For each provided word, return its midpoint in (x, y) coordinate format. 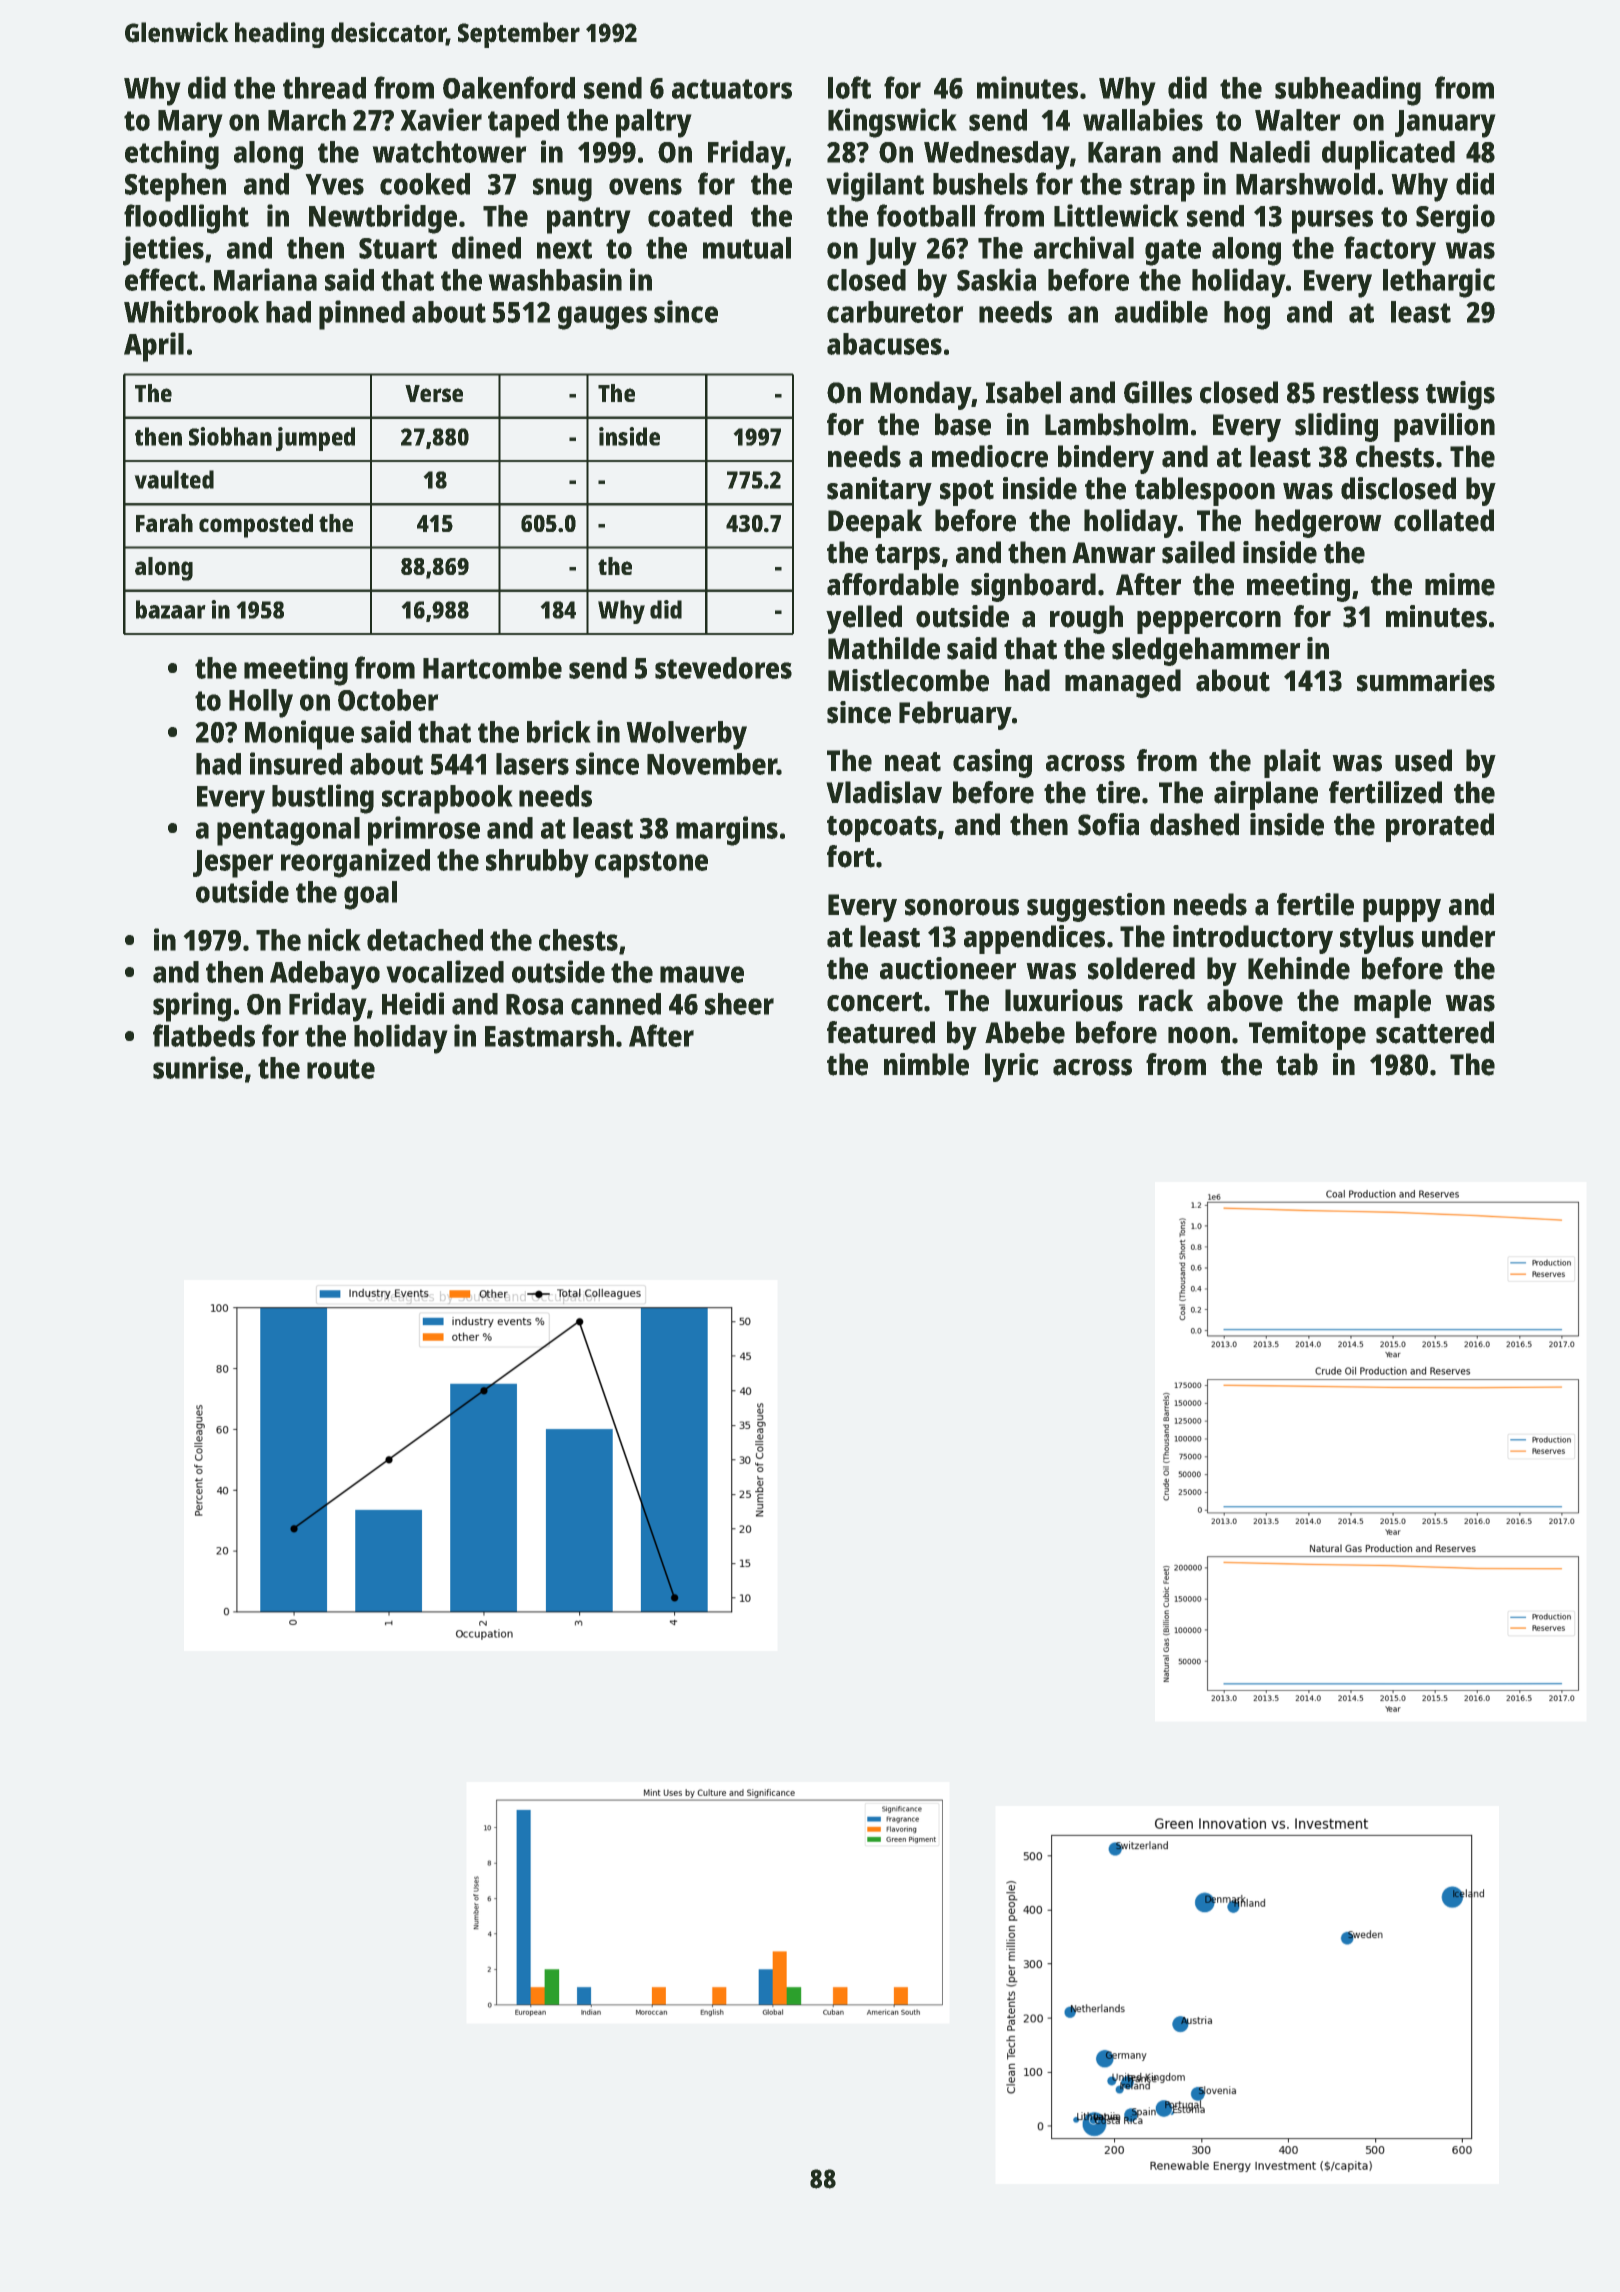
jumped (315, 439)
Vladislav (884, 792)
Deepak (875, 523)
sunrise (198, 1067)
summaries (1426, 680)
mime (1460, 584)
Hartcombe (492, 668)
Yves (334, 184)
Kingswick (892, 123)
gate (1173, 252)
